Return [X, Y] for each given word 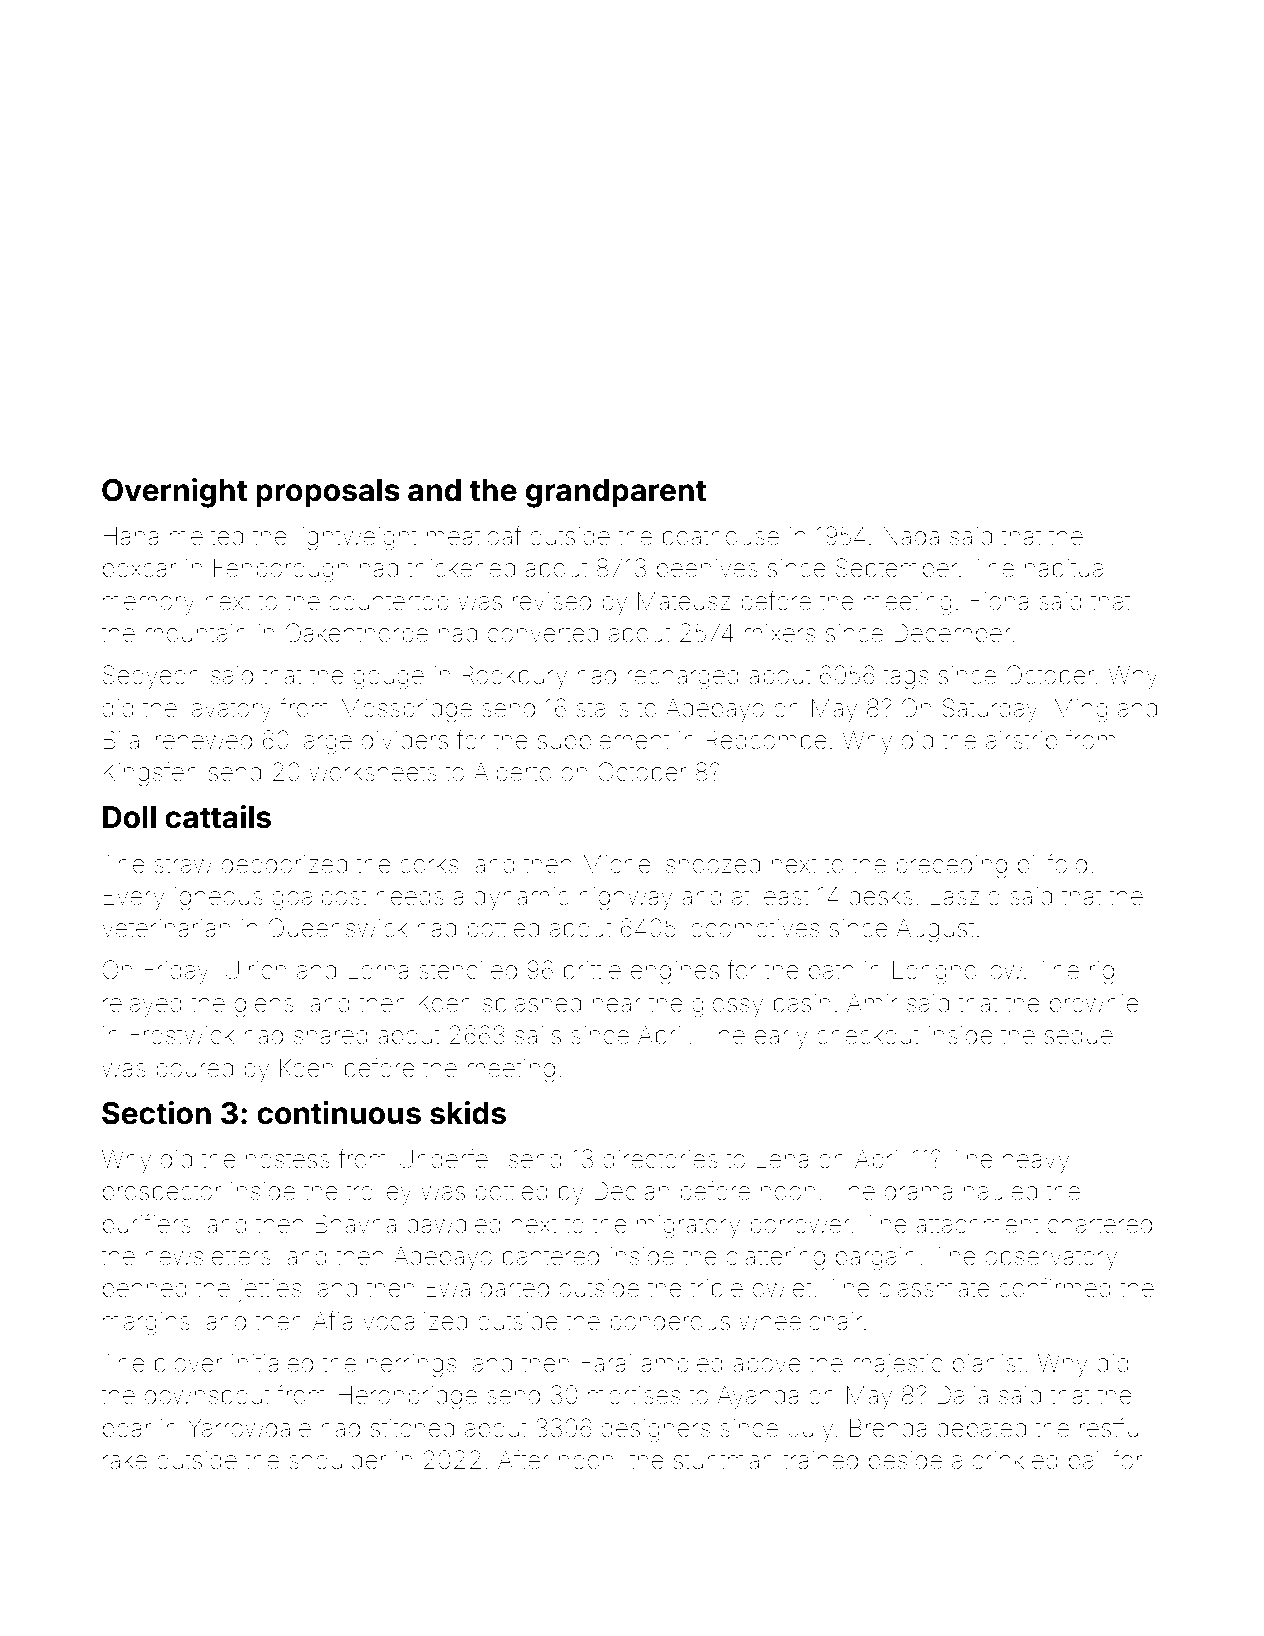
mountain [196, 633]
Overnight [174, 493]
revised [552, 601]
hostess [288, 1159]
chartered [1100, 1224]
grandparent [616, 493]
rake [125, 1460]
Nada [911, 536]
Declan [631, 1191]
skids [468, 1113]
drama [919, 1191]
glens [264, 1006]
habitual [1066, 568]
